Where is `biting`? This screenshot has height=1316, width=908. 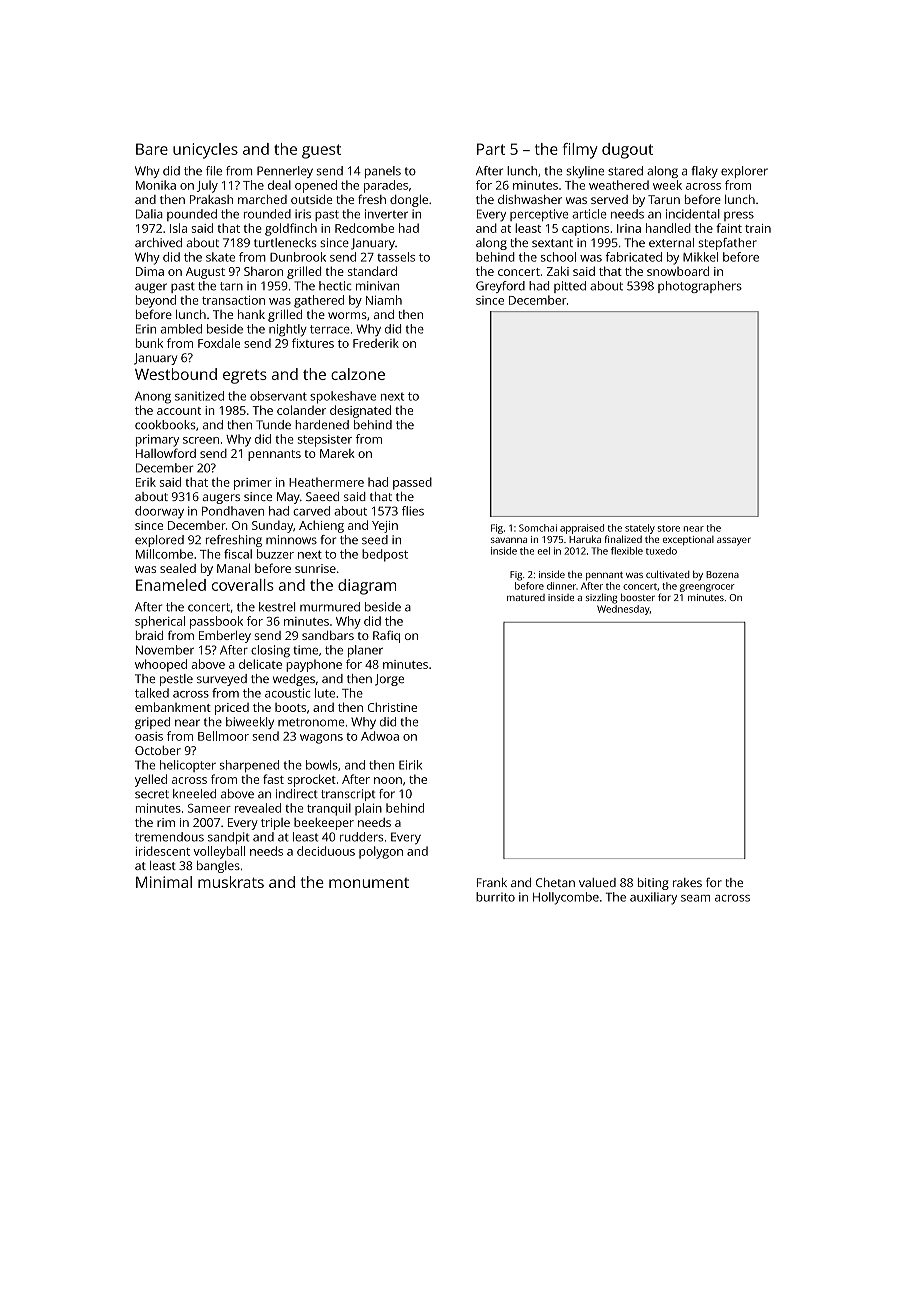 biting is located at coordinates (653, 884).
